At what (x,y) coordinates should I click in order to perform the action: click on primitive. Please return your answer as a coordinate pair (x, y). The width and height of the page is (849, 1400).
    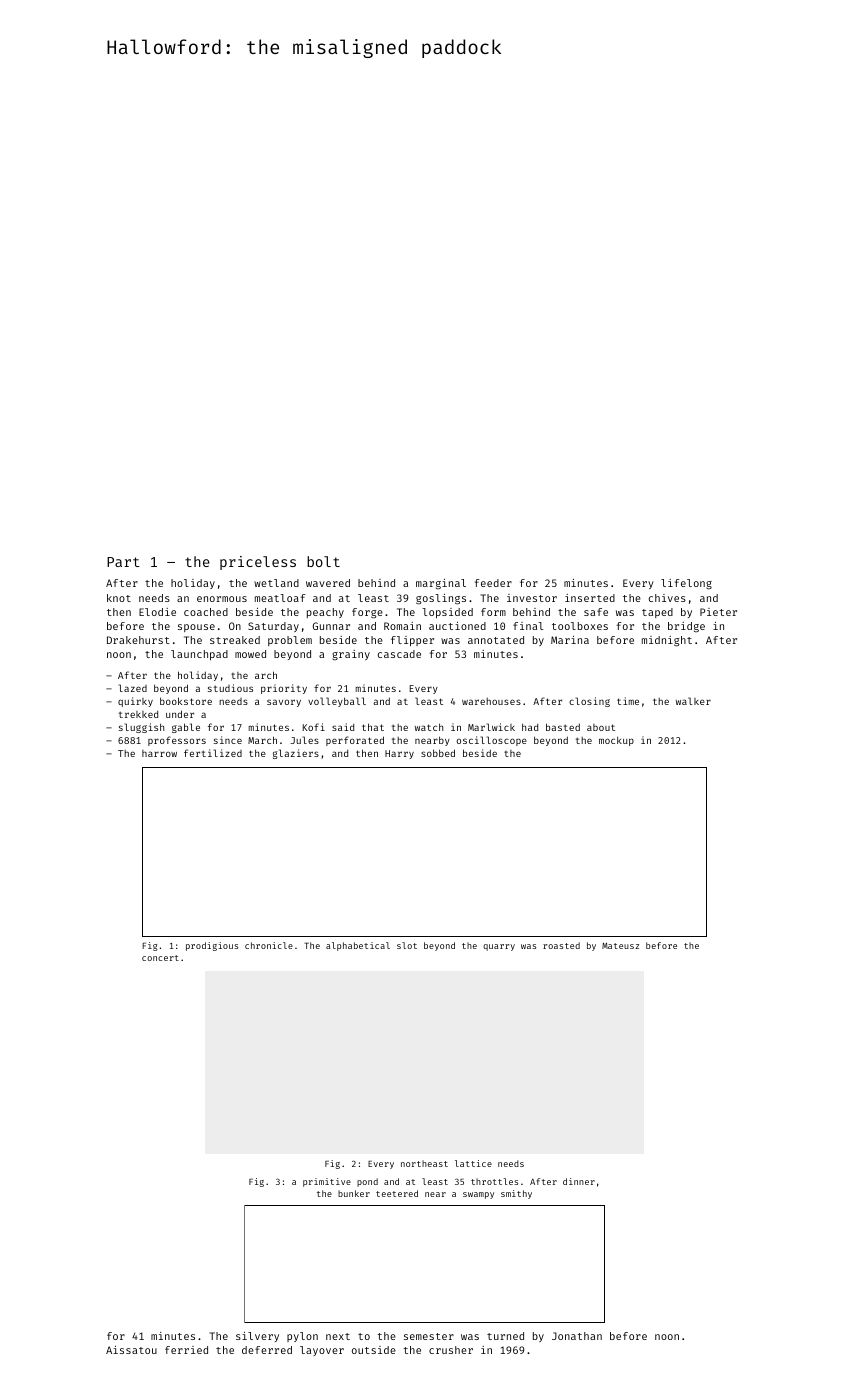
    Looking at the image, I should click on (327, 1182).
